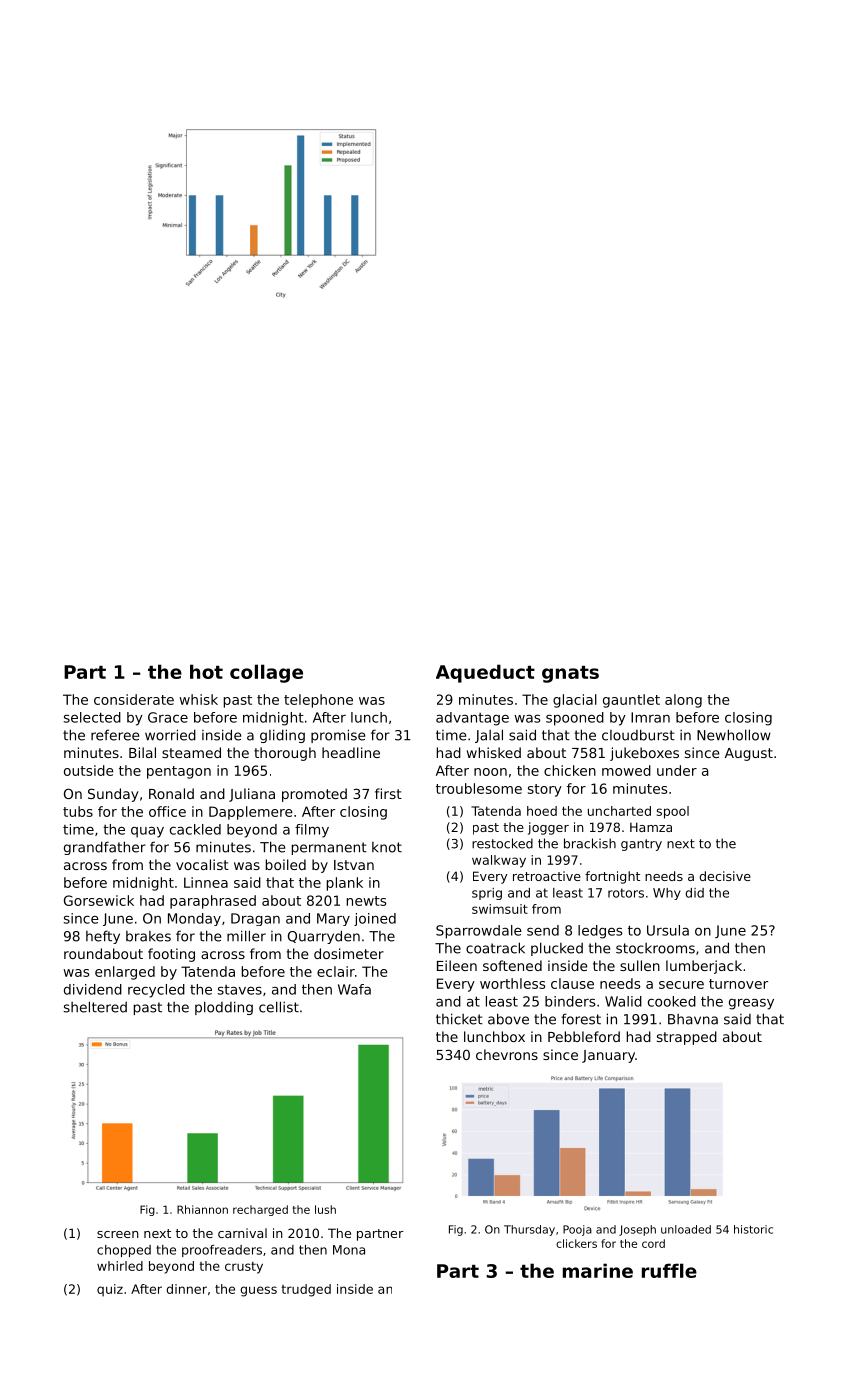 Image resolution: width=849 pixels, height=1400 pixels. I want to click on tubs, so click(78, 811).
